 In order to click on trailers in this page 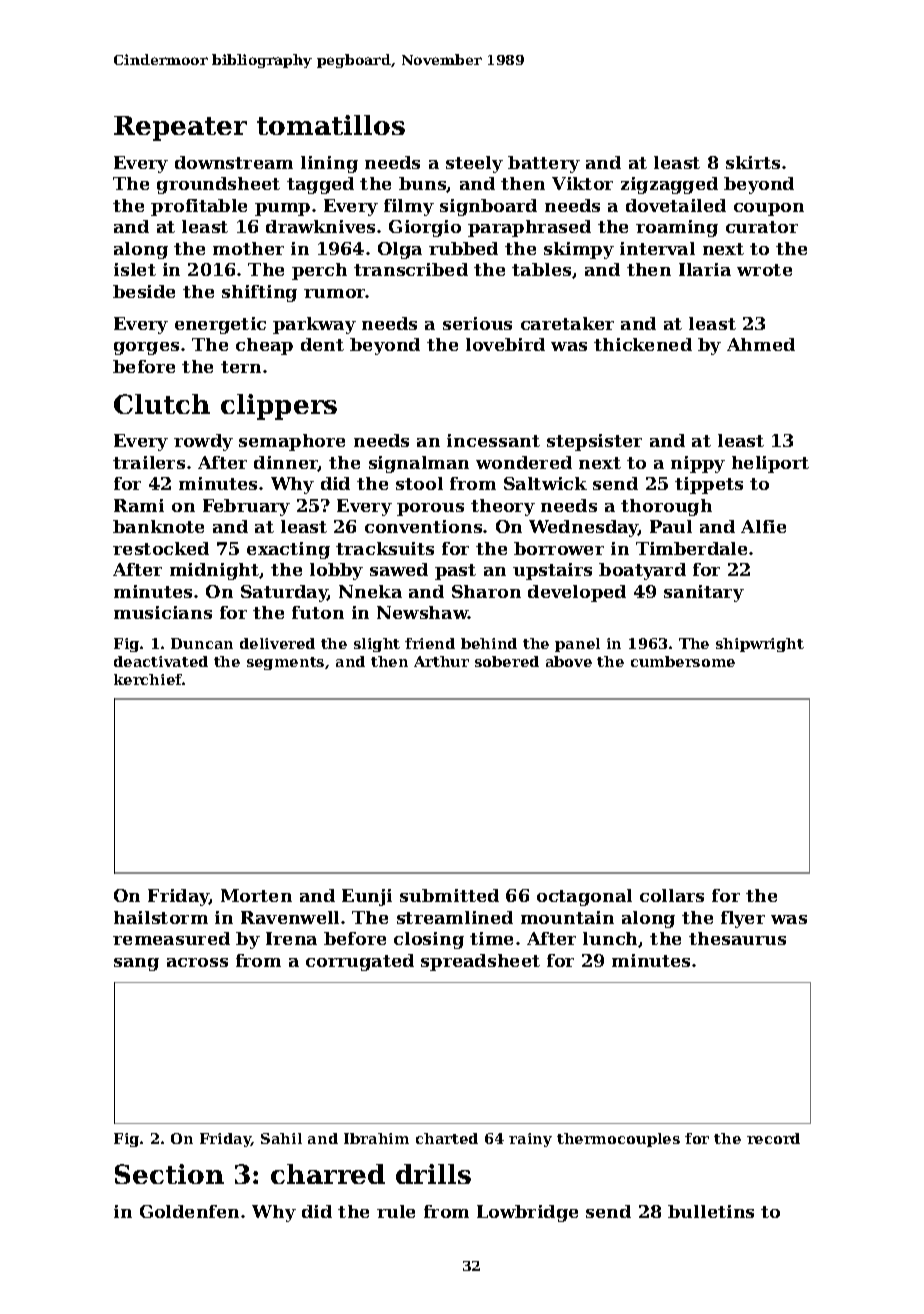, I will do `click(149, 462)`.
